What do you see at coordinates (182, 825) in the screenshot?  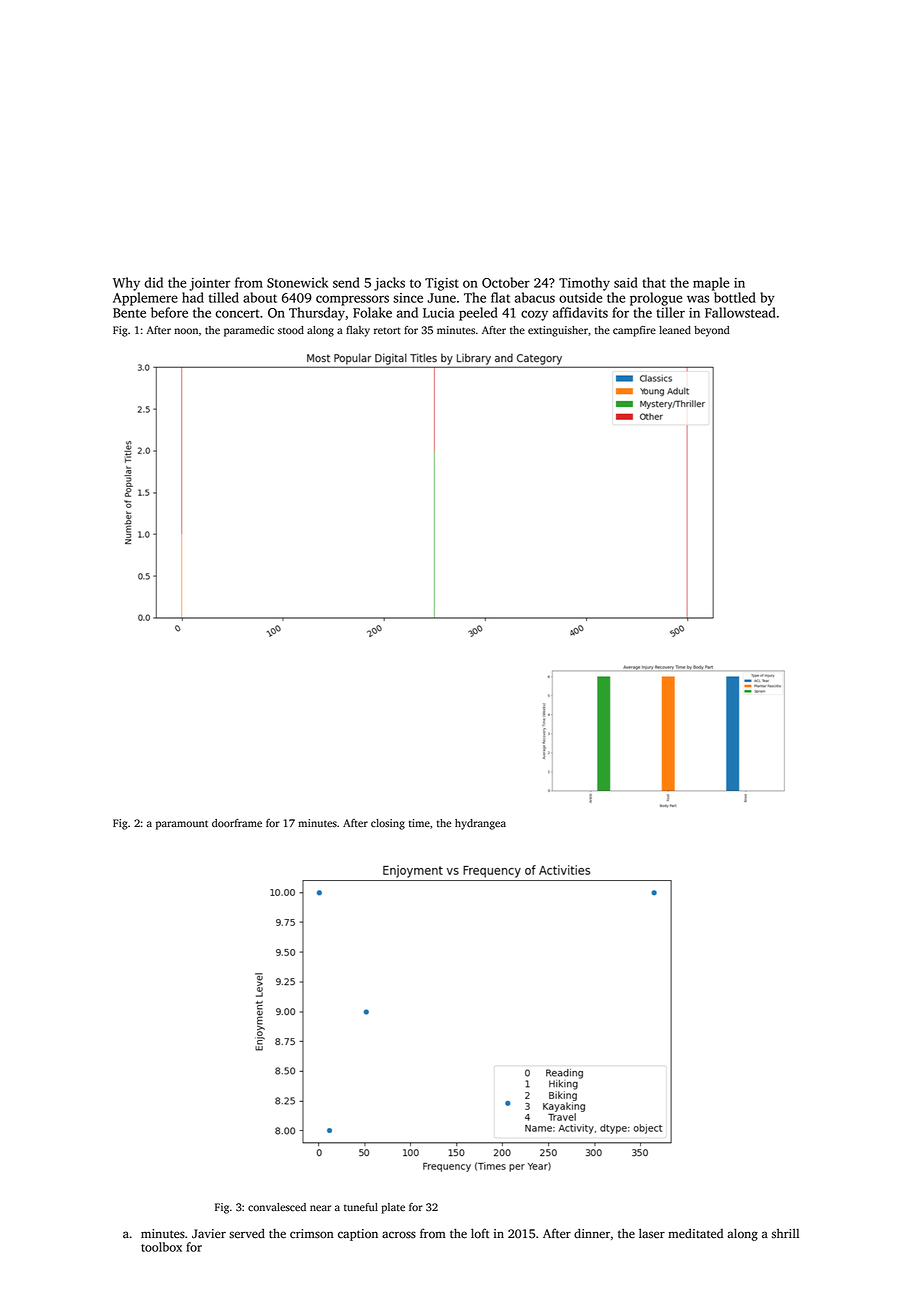 I see `paramount` at bounding box center [182, 825].
